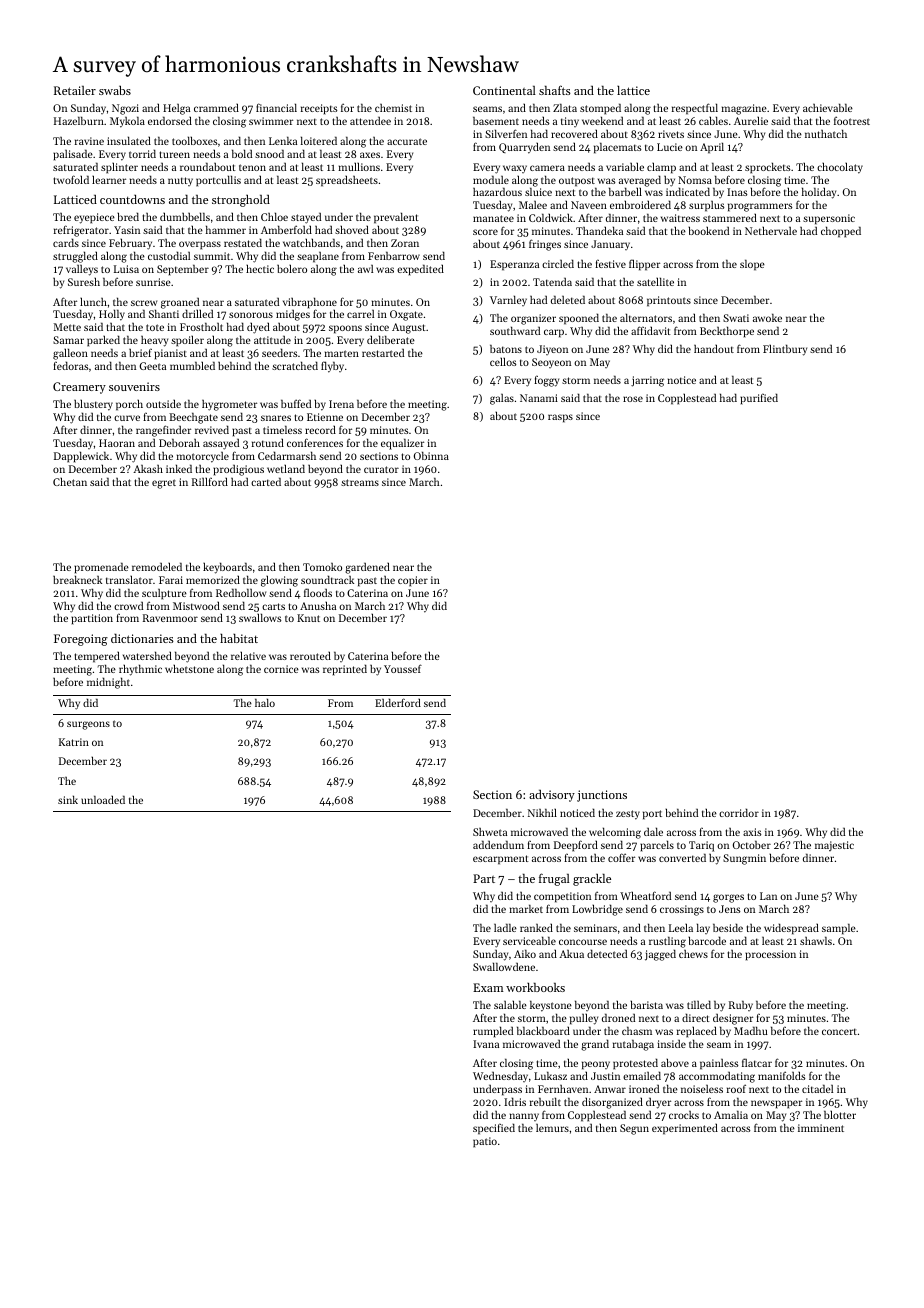  Describe the element at coordinates (393, 108) in the image. I see `chemist` at that location.
